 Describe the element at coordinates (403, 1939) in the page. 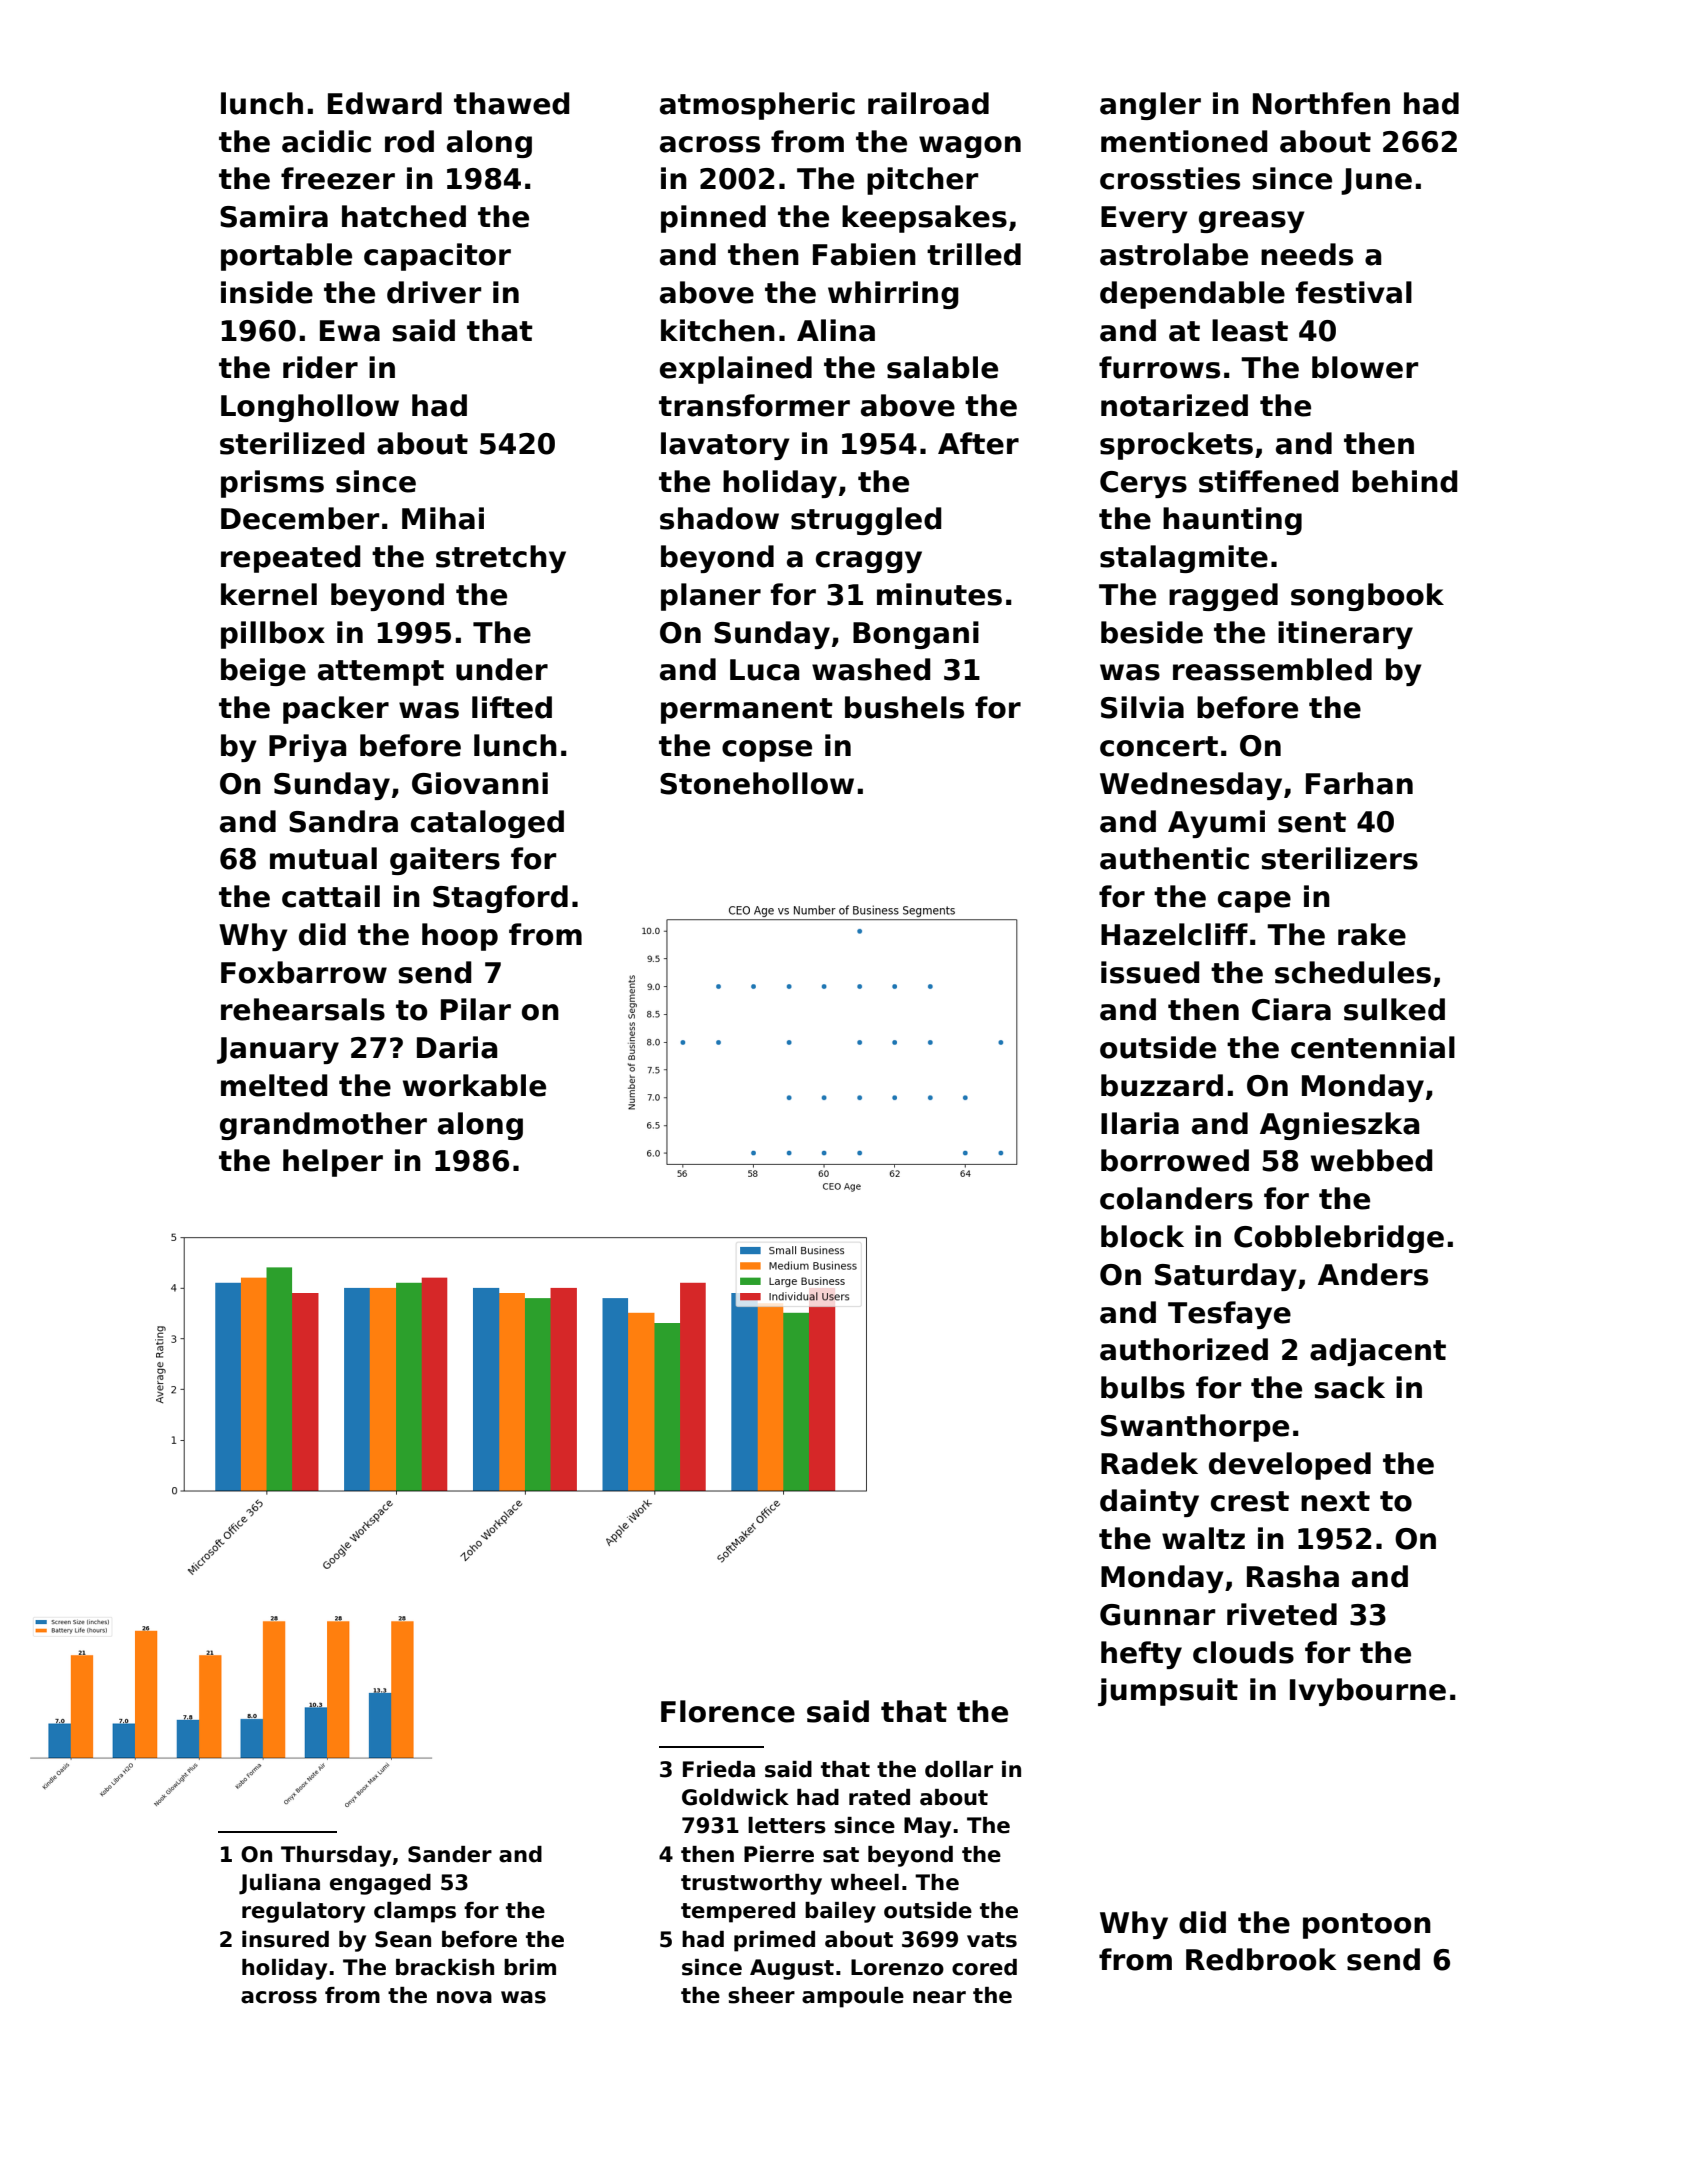

I see `Sean` at that location.
